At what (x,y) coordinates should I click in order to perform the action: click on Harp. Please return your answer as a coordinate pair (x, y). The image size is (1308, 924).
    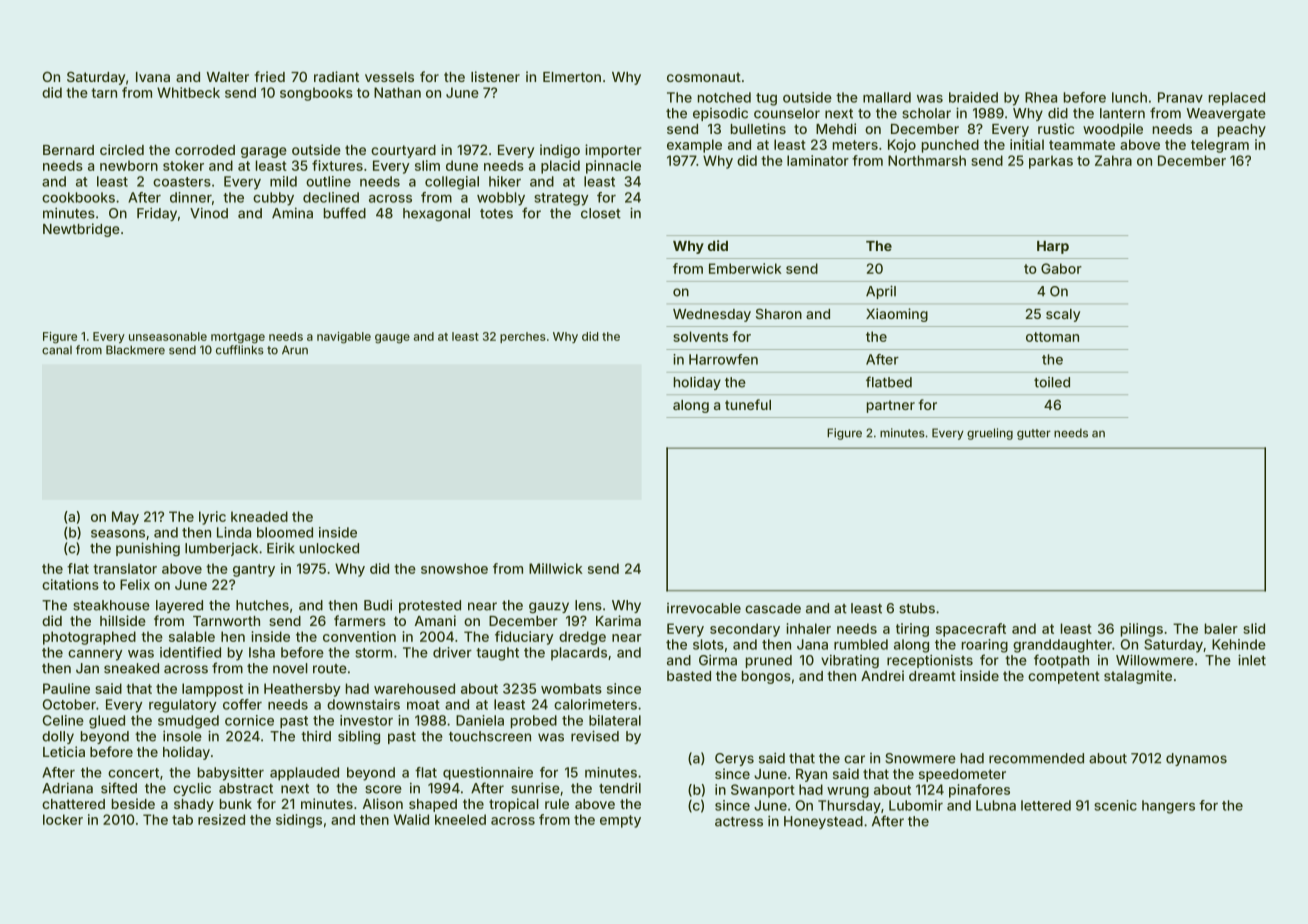
    Looking at the image, I should click on (1053, 247).
